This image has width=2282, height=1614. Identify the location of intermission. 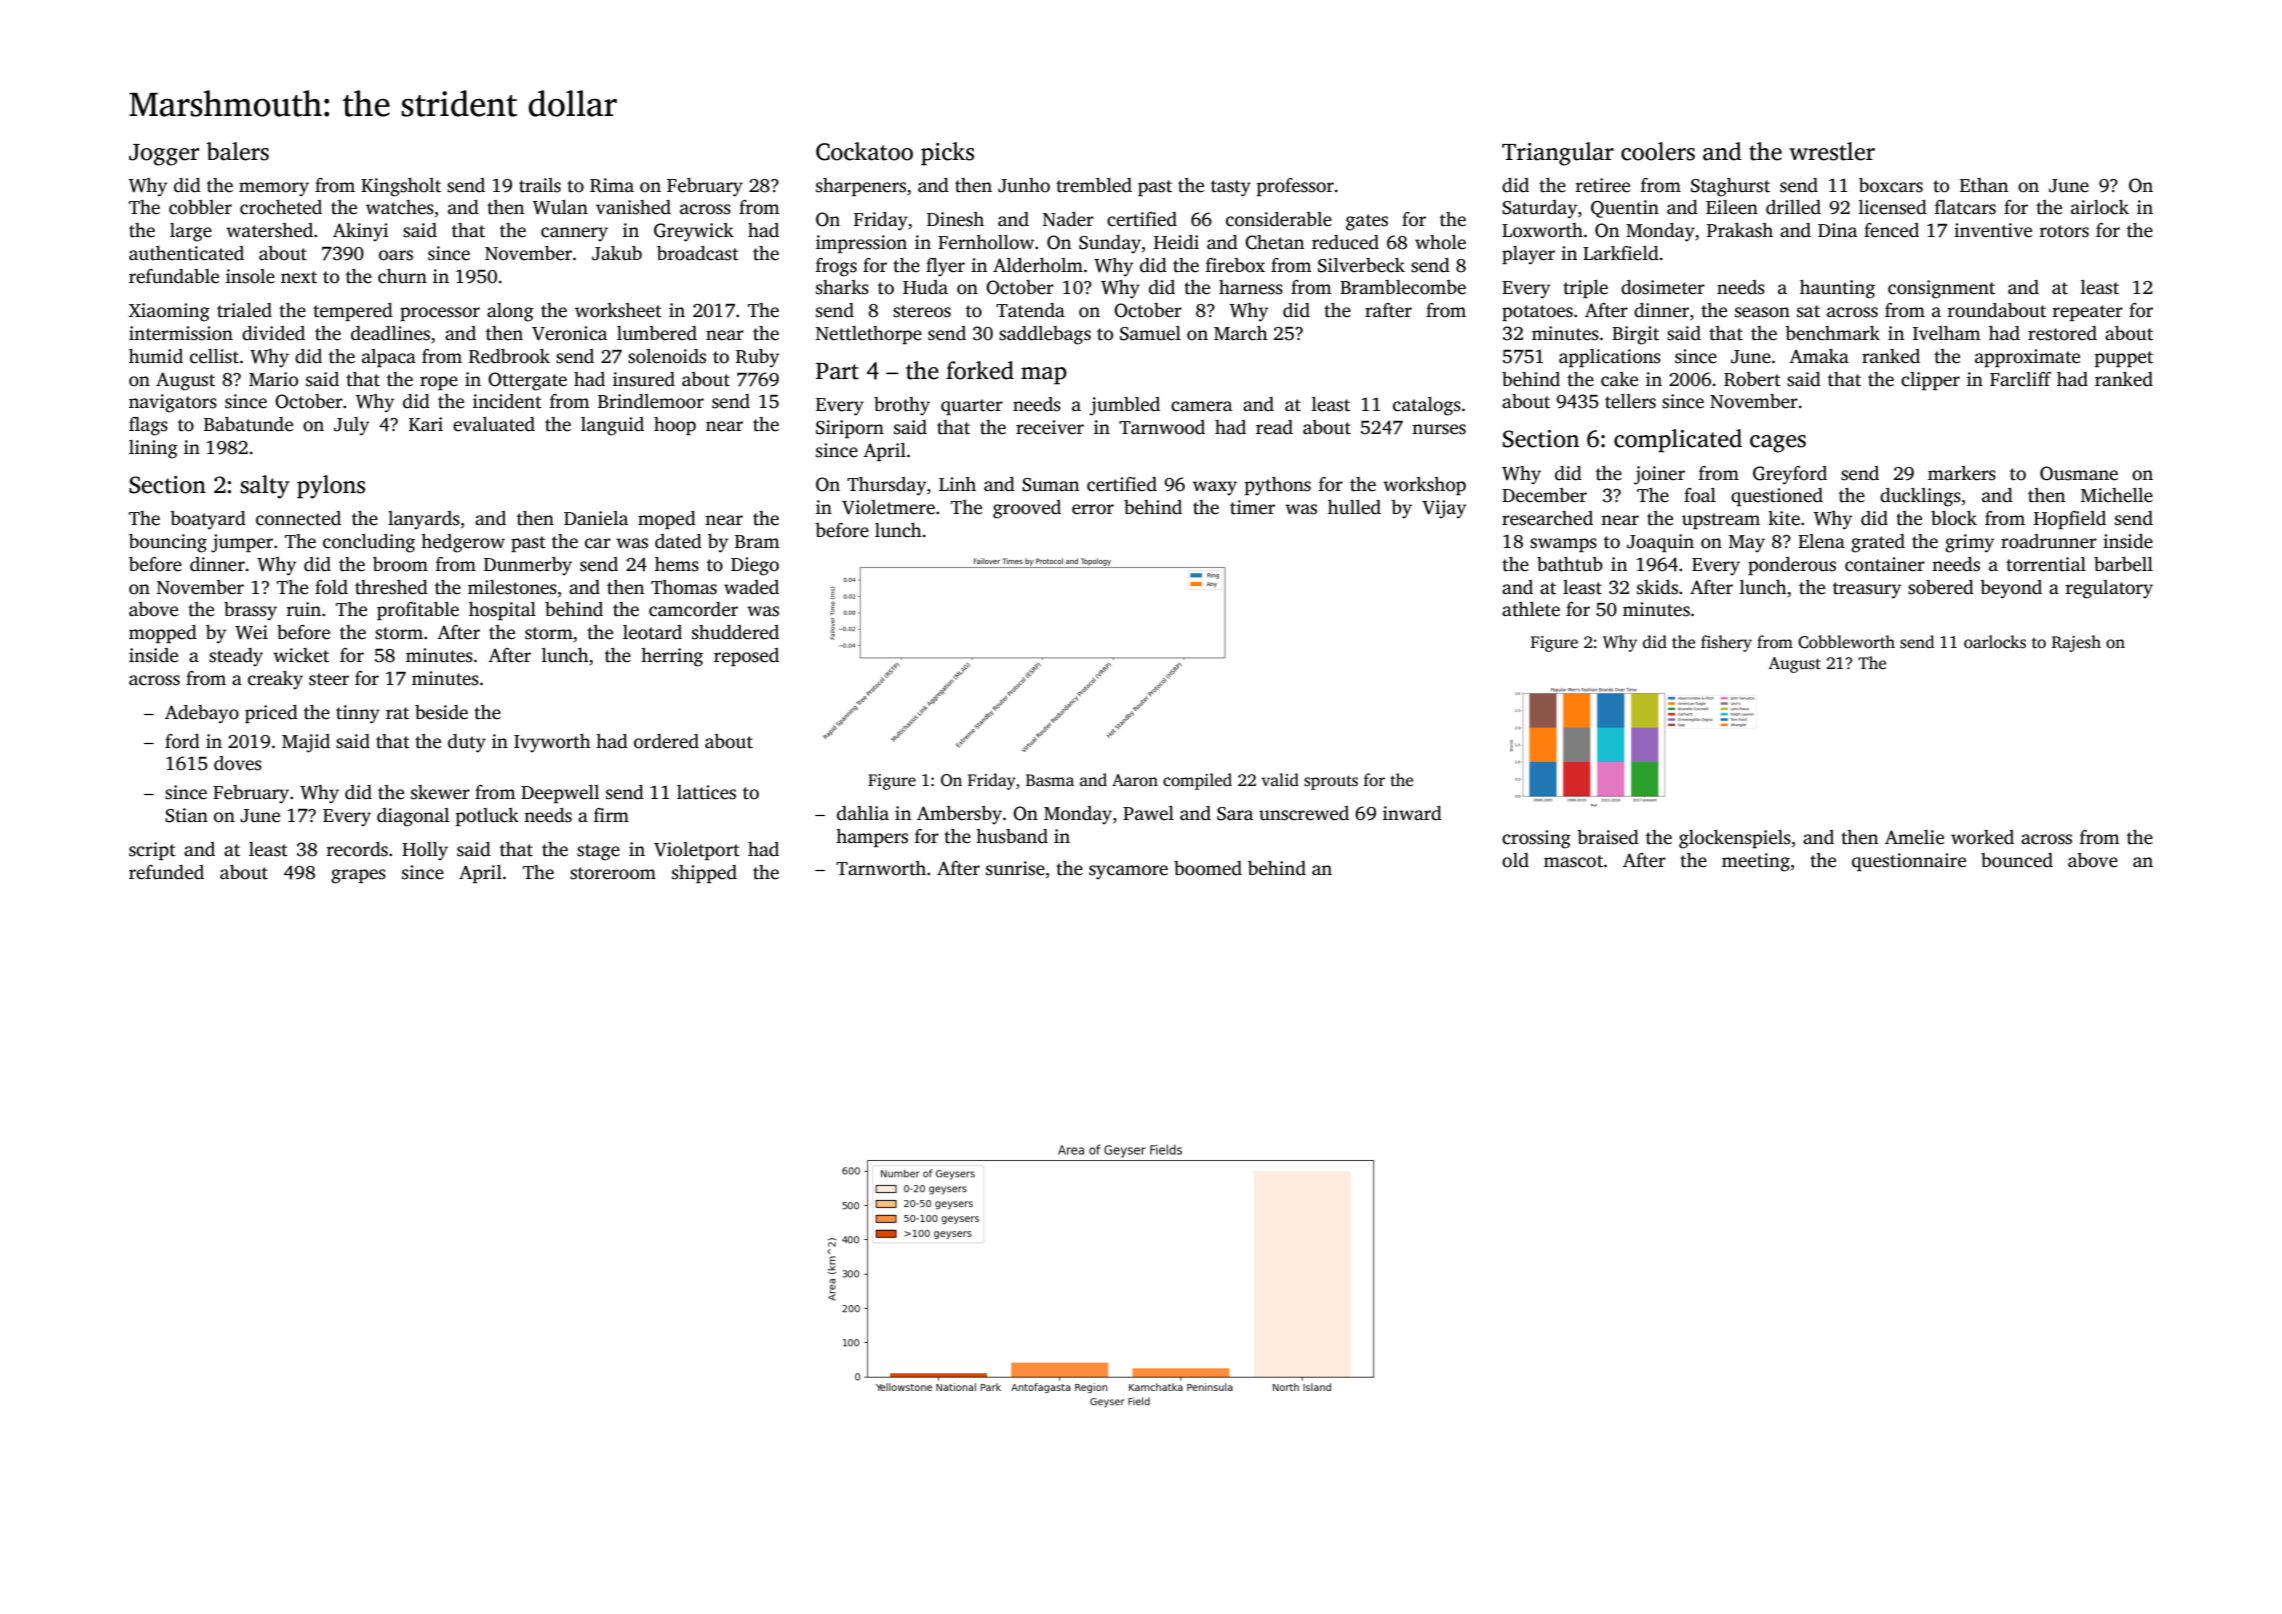
(181, 333).
